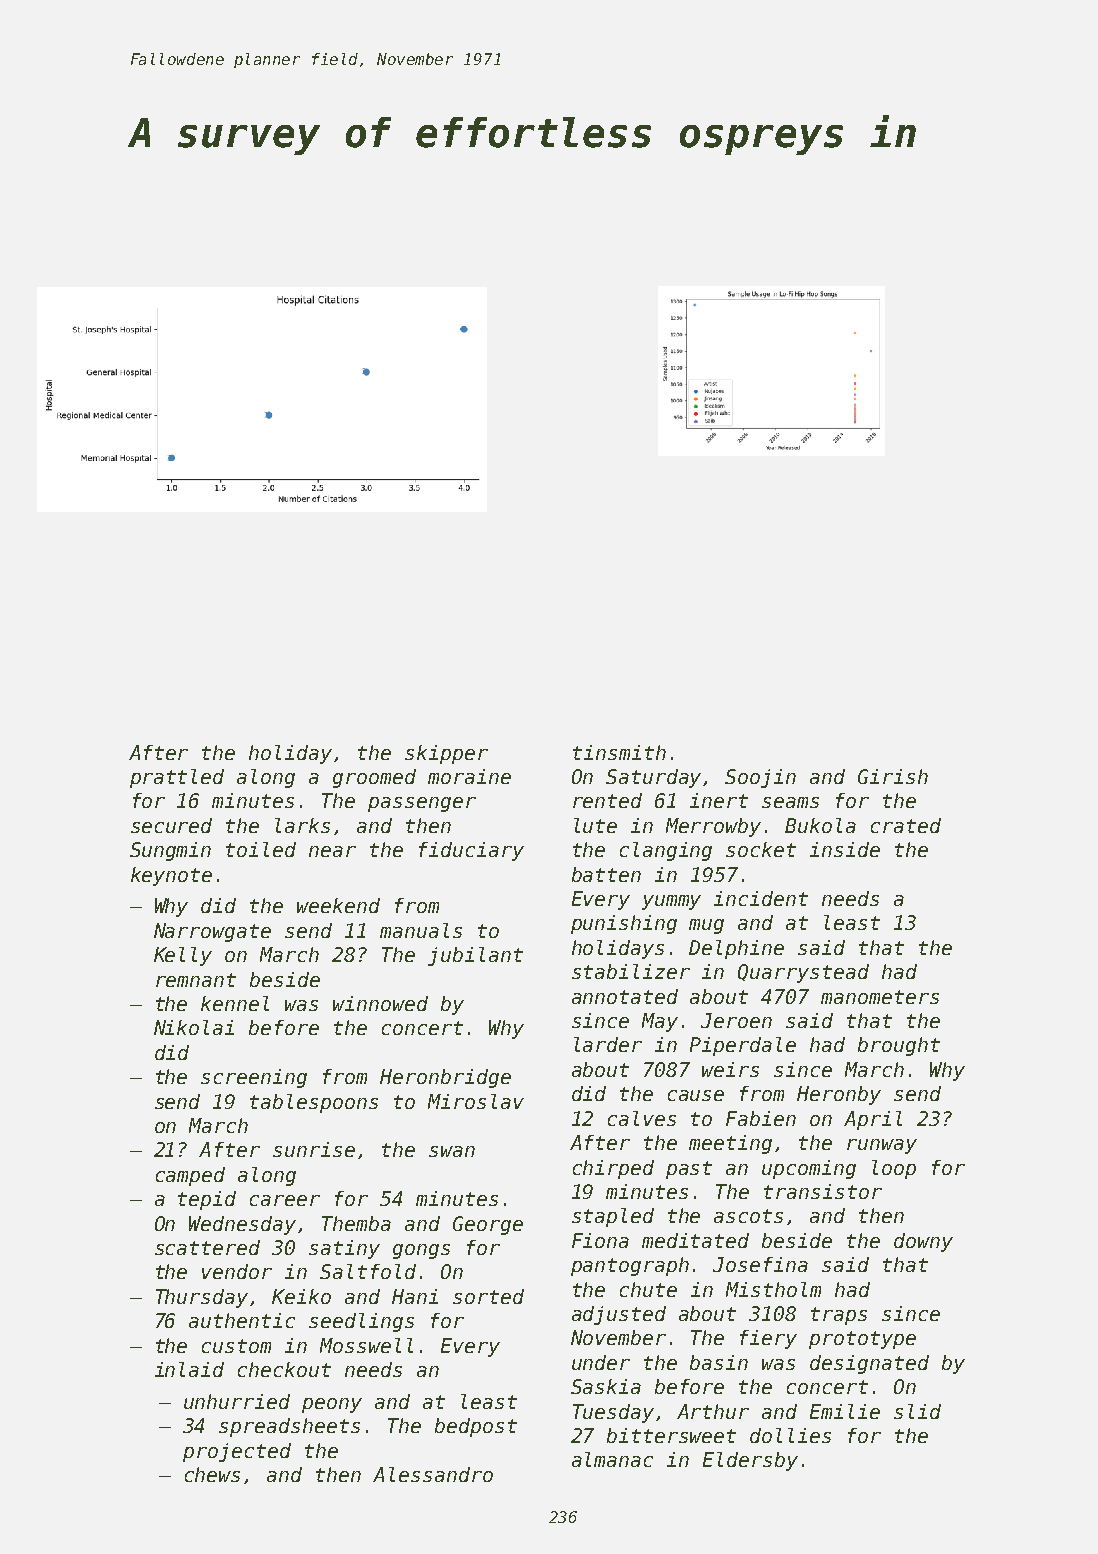 The height and width of the document is (1554, 1098). What do you see at coordinates (899, 1046) in the document?
I see `brought` at bounding box center [899, 1046].
